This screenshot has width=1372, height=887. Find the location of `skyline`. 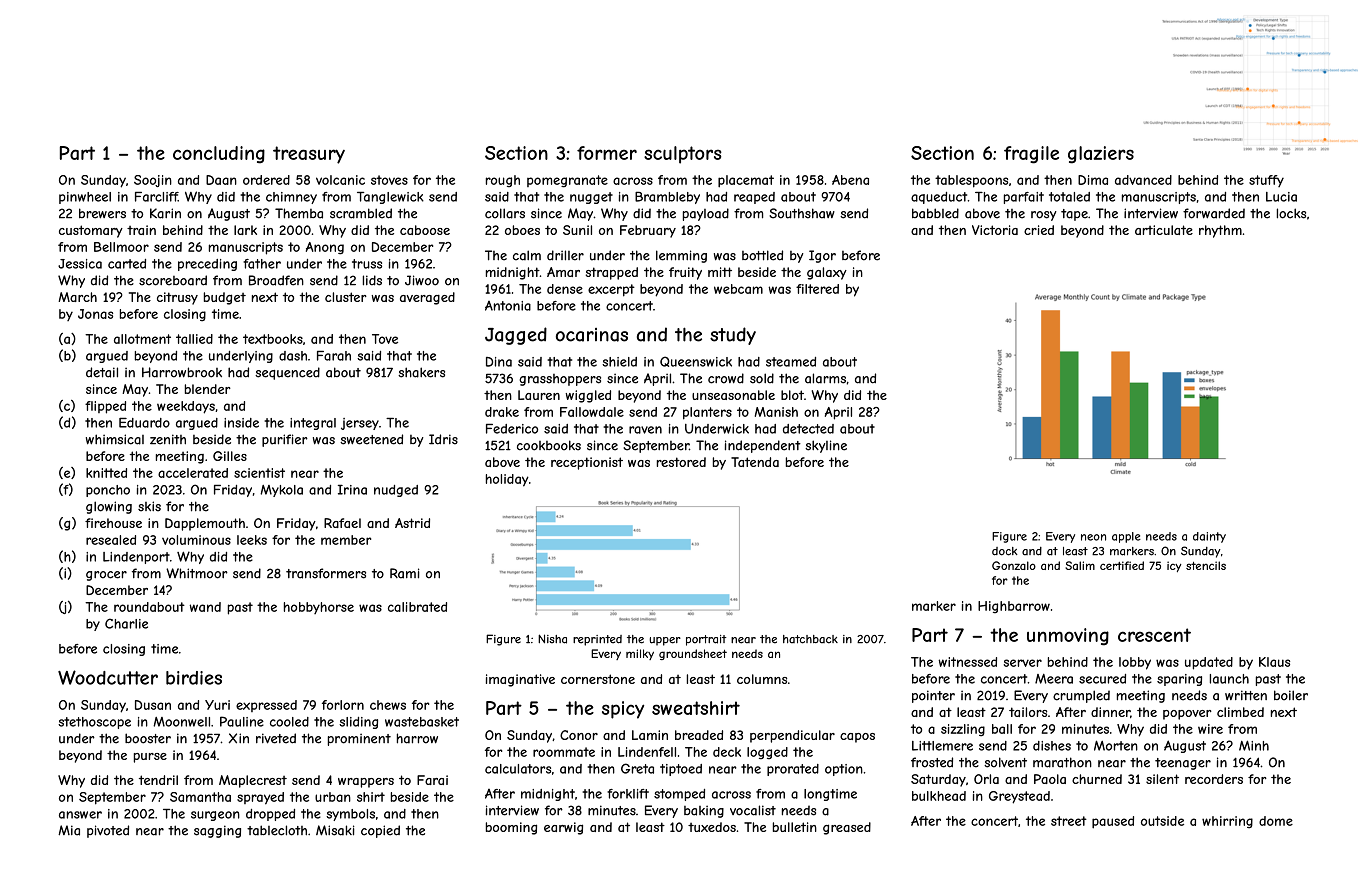

skyline is located at coordinates (826, 446).
